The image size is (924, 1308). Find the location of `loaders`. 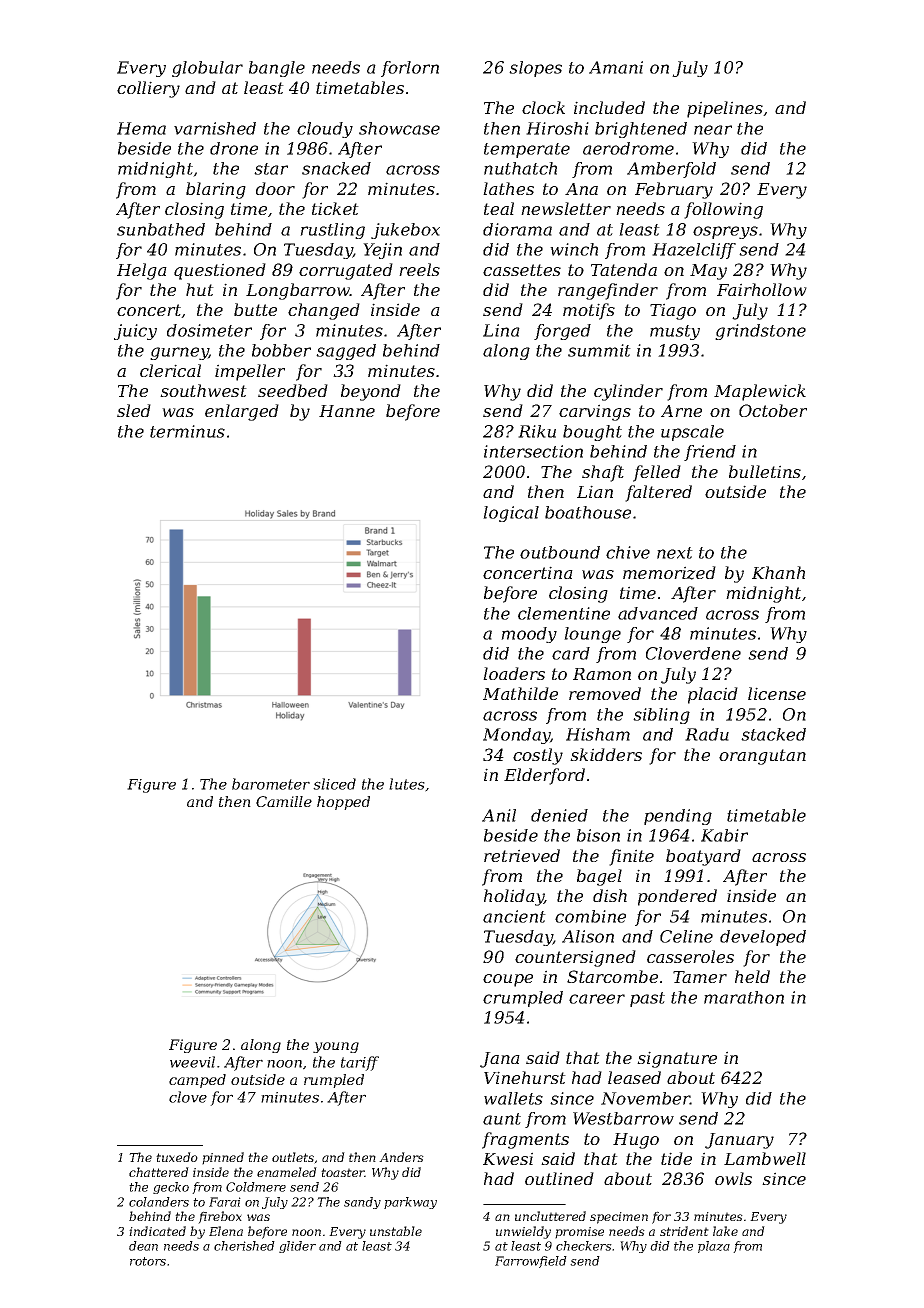

loaders is located at coordinates (514, 673).
